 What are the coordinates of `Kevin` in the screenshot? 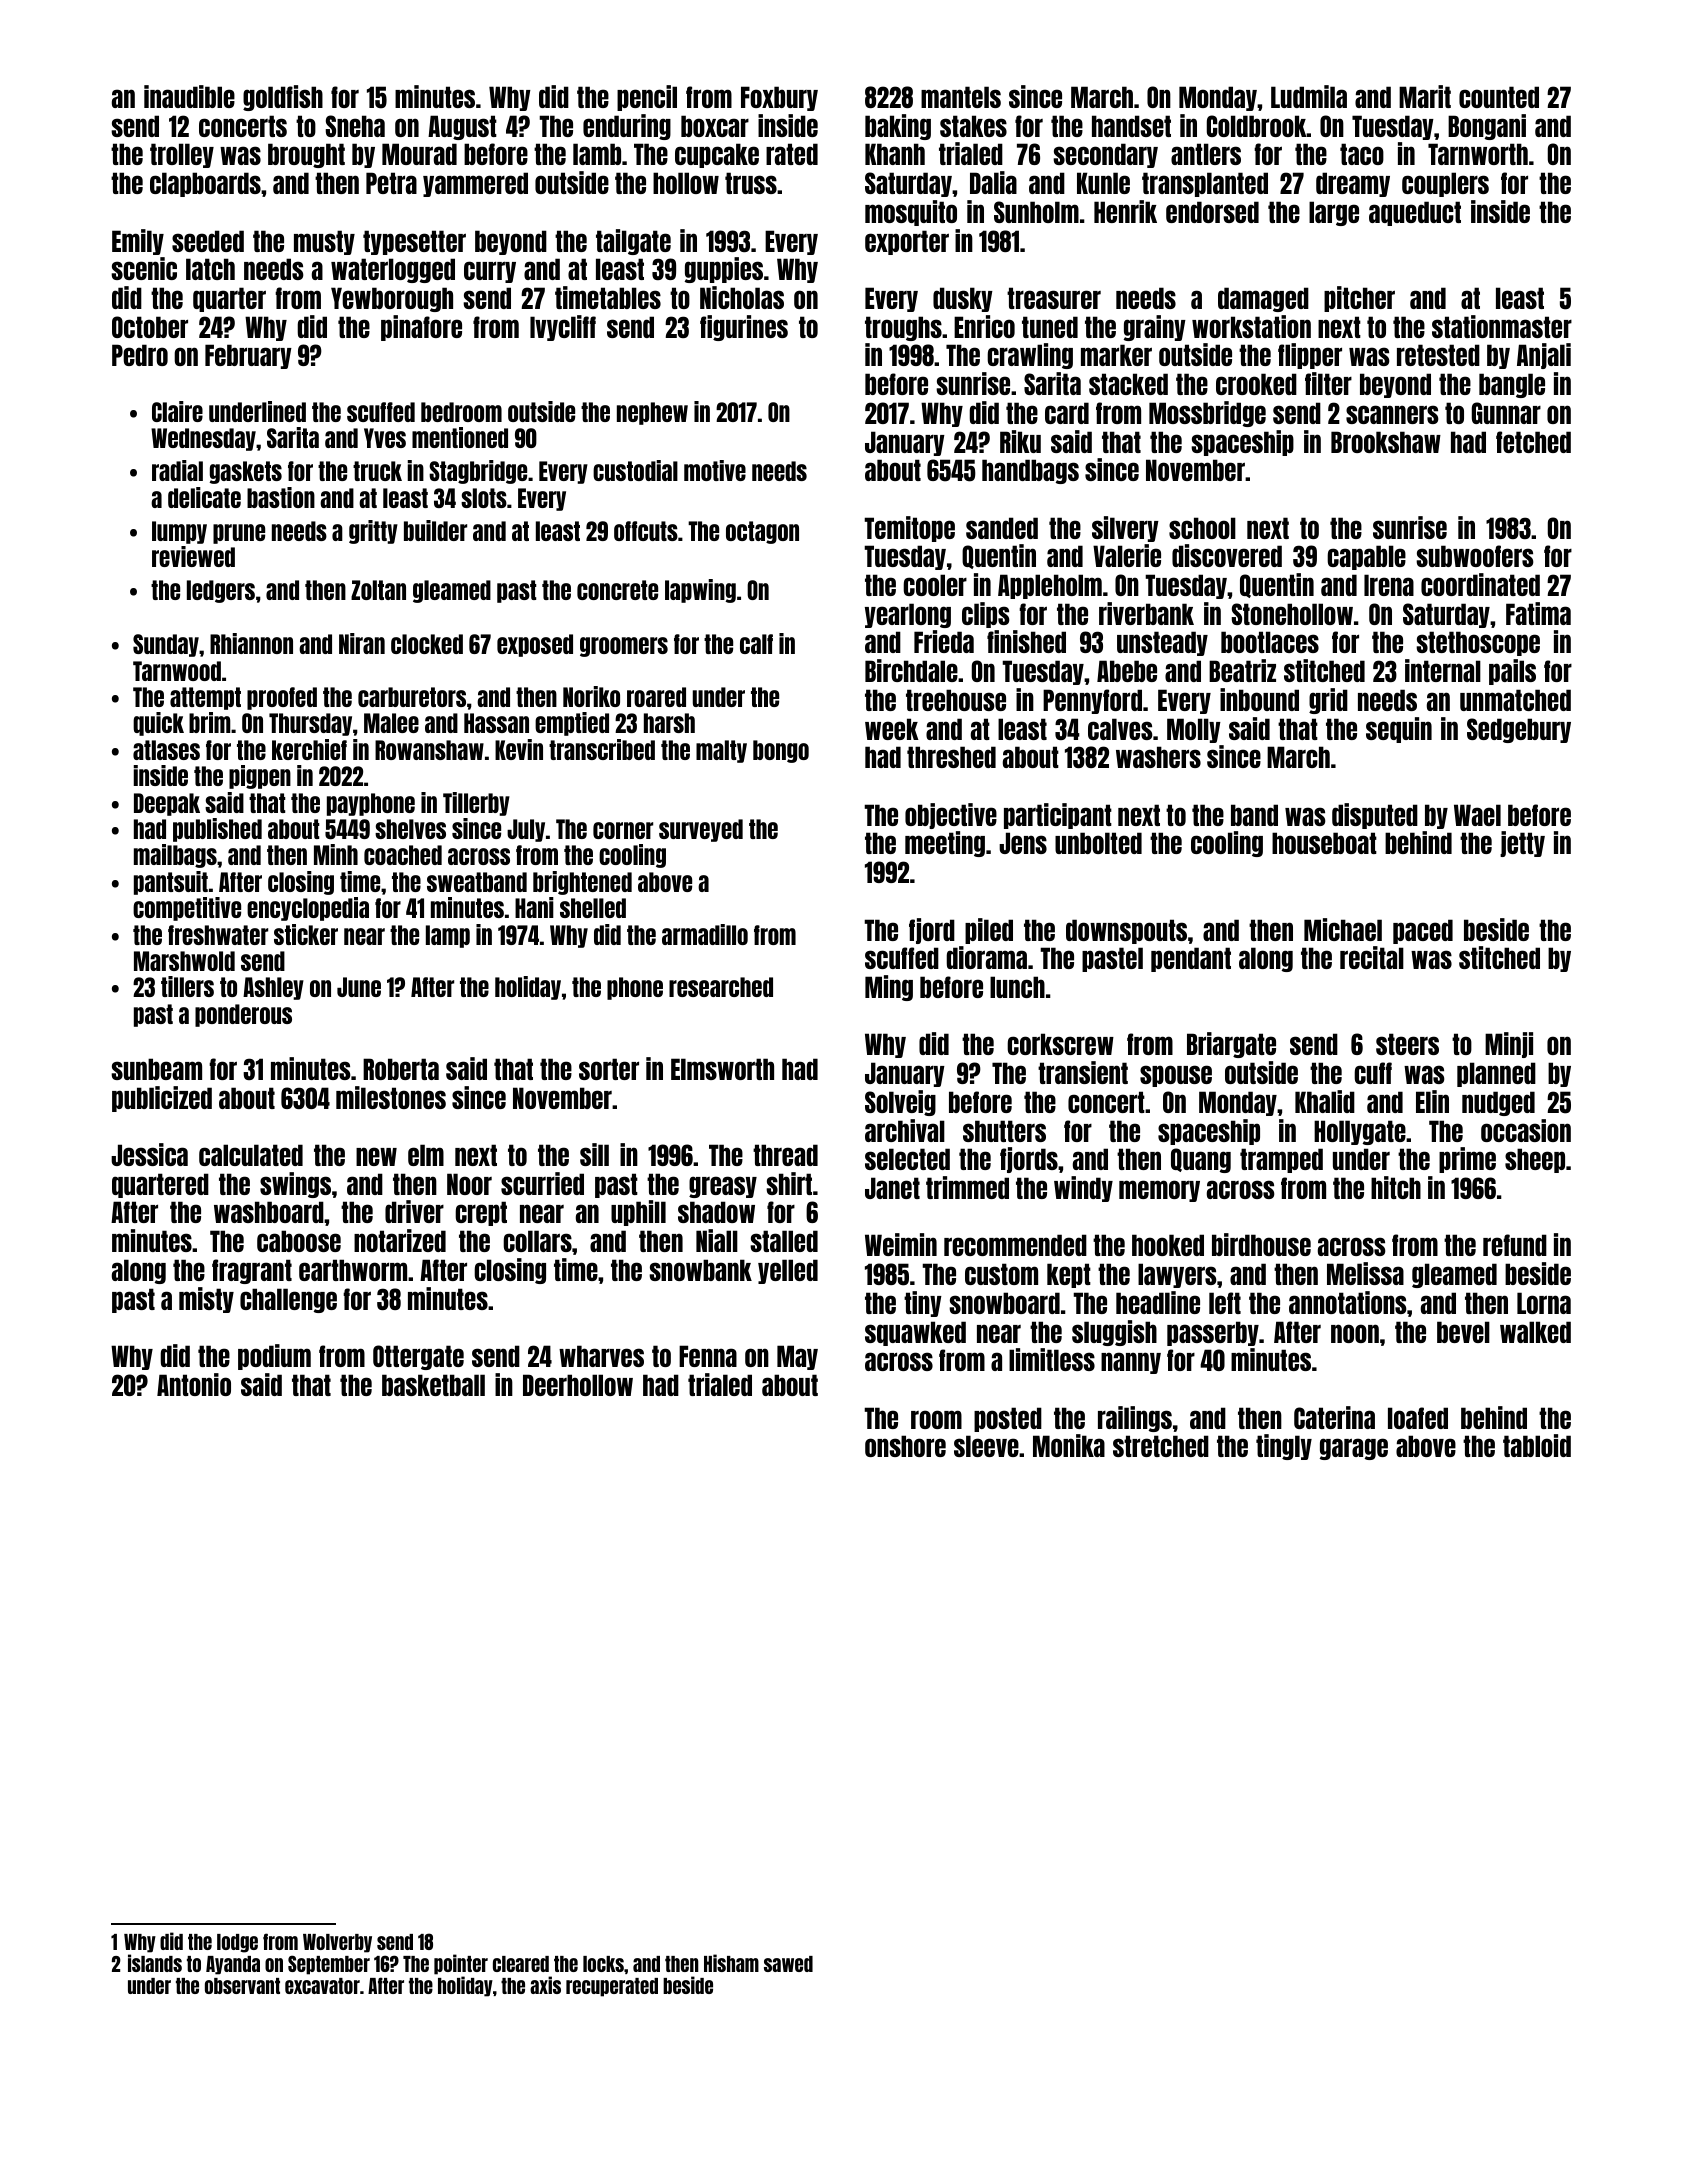 It's located at (519, 749).
